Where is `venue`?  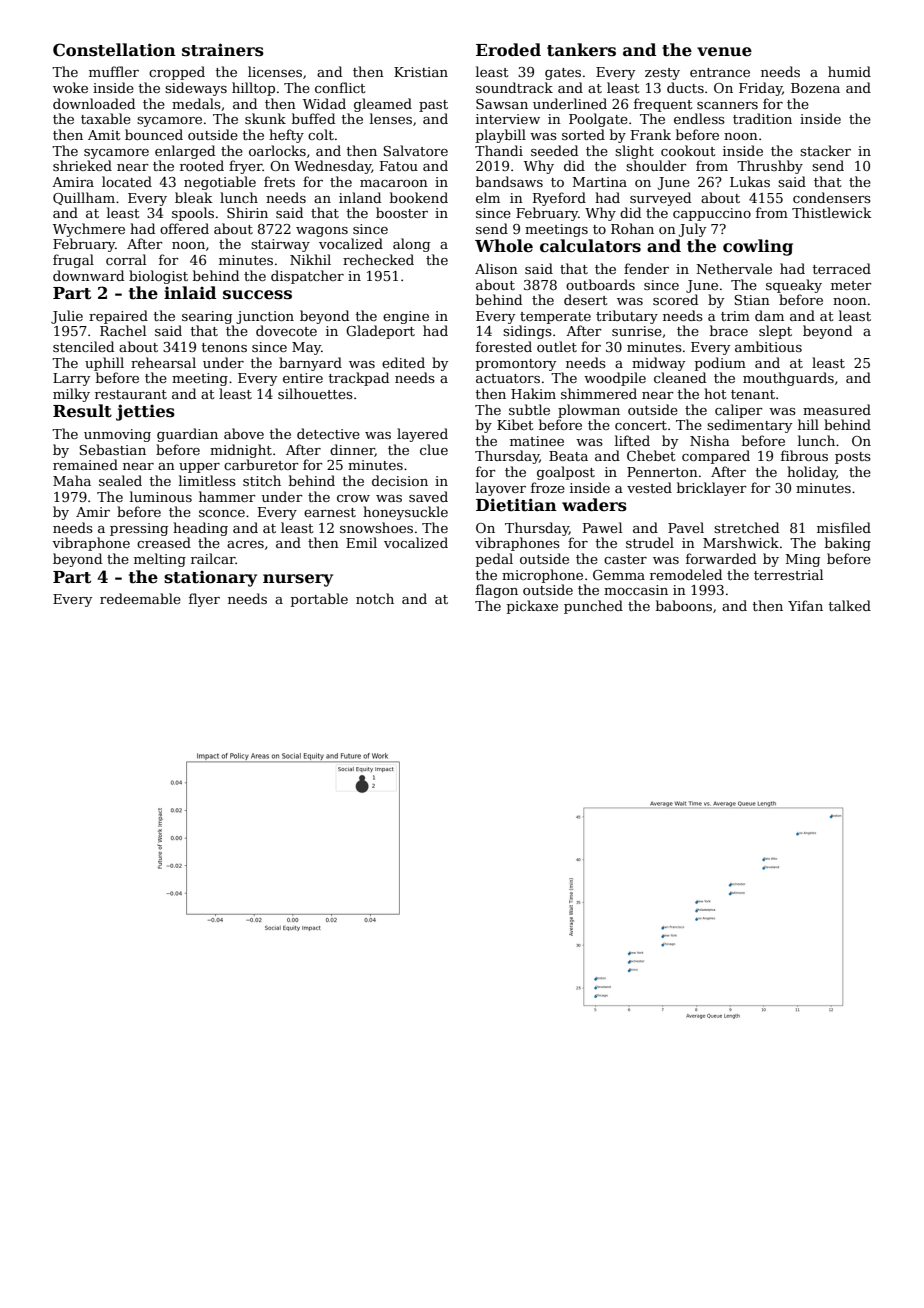
venue is located at coordinates (724, 52).
